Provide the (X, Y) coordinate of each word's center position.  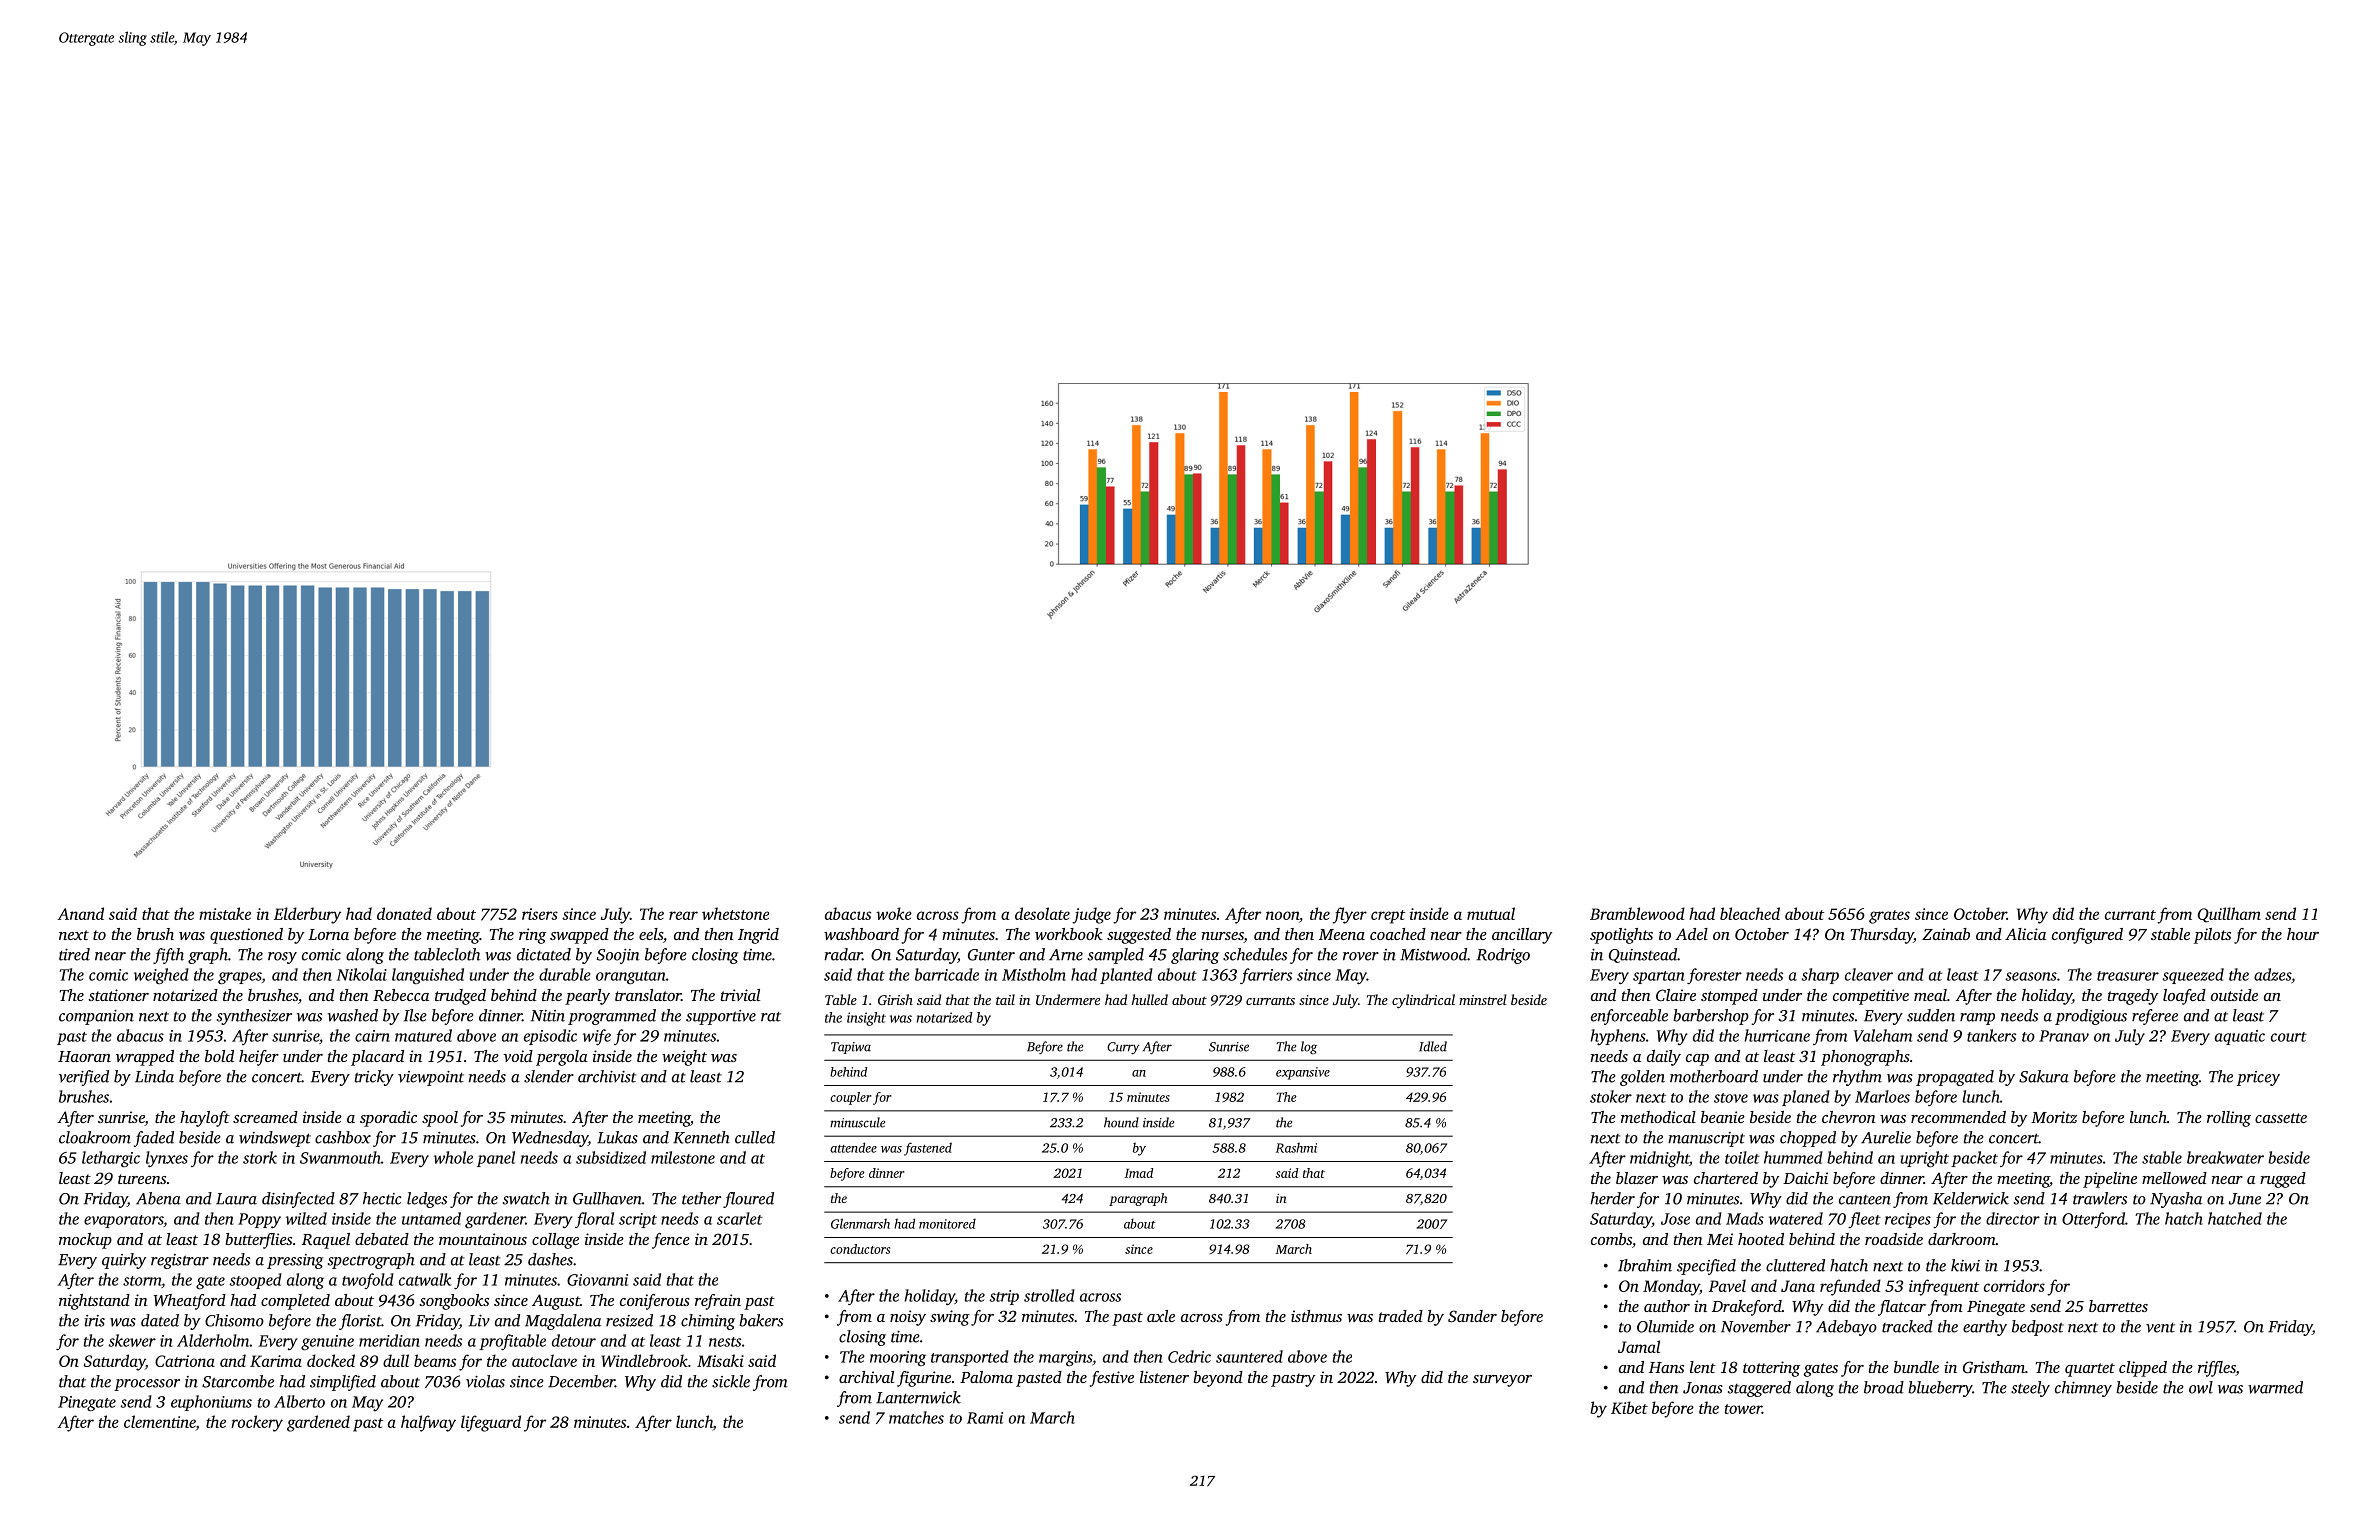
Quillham (2229, 915)
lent (1703, 1367)
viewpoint (431, 1078)
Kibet (1629, 1407)
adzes (2272, 974)
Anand (80, 913)
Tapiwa (851, 1048)
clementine (160, 1423)
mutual (1491, 913)
